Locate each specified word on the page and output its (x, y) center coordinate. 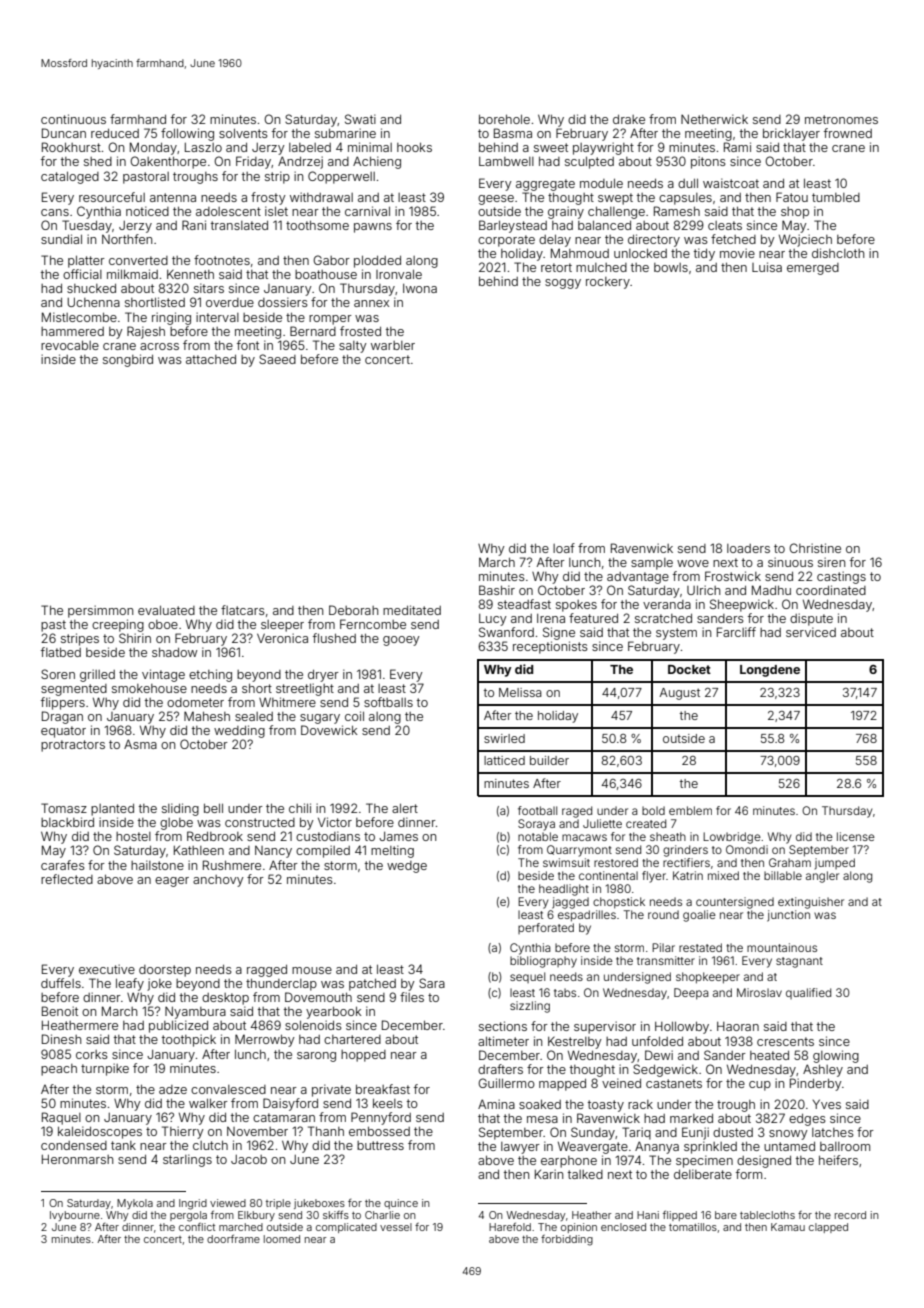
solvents (243, 133)
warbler (393, 345)
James (398, 836)
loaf (564, 548)
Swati (360, 119)
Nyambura (195, 1013)
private (331, 1090)
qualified (808, 993)
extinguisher (811, 903)
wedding (239, 731)
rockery (608, 283)
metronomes (841, 119)
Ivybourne (75, 1216)
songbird (128, 360)
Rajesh (146, 332)
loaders (748, 548)
